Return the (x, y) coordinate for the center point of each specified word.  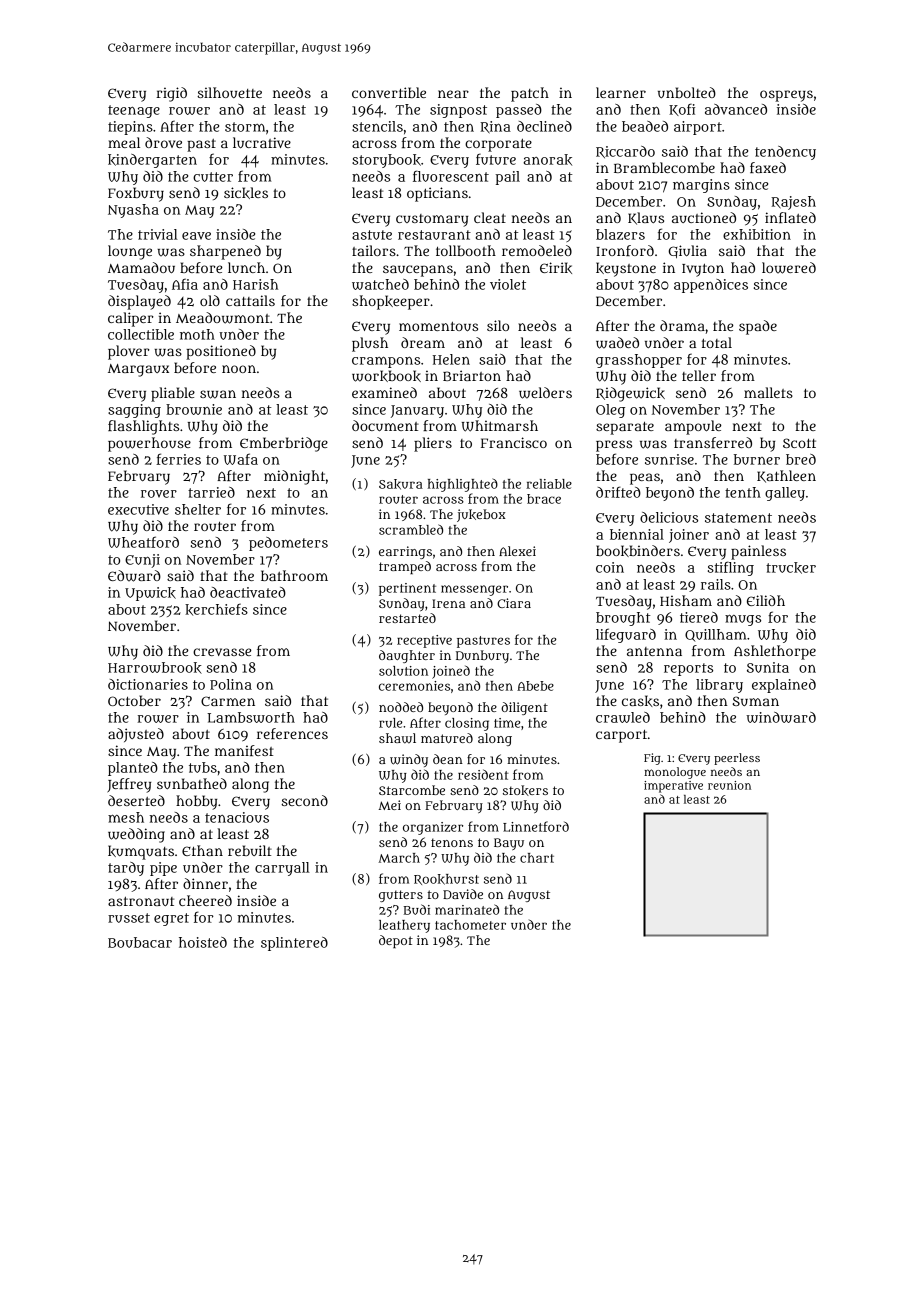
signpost (458, 111)
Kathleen (786, 476)
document (385, 425)
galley (785, 494)
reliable (549, 484)
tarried (211, 492)
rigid (171, 94)
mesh (126, 817)
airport (698, 128)
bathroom (294, 575)
